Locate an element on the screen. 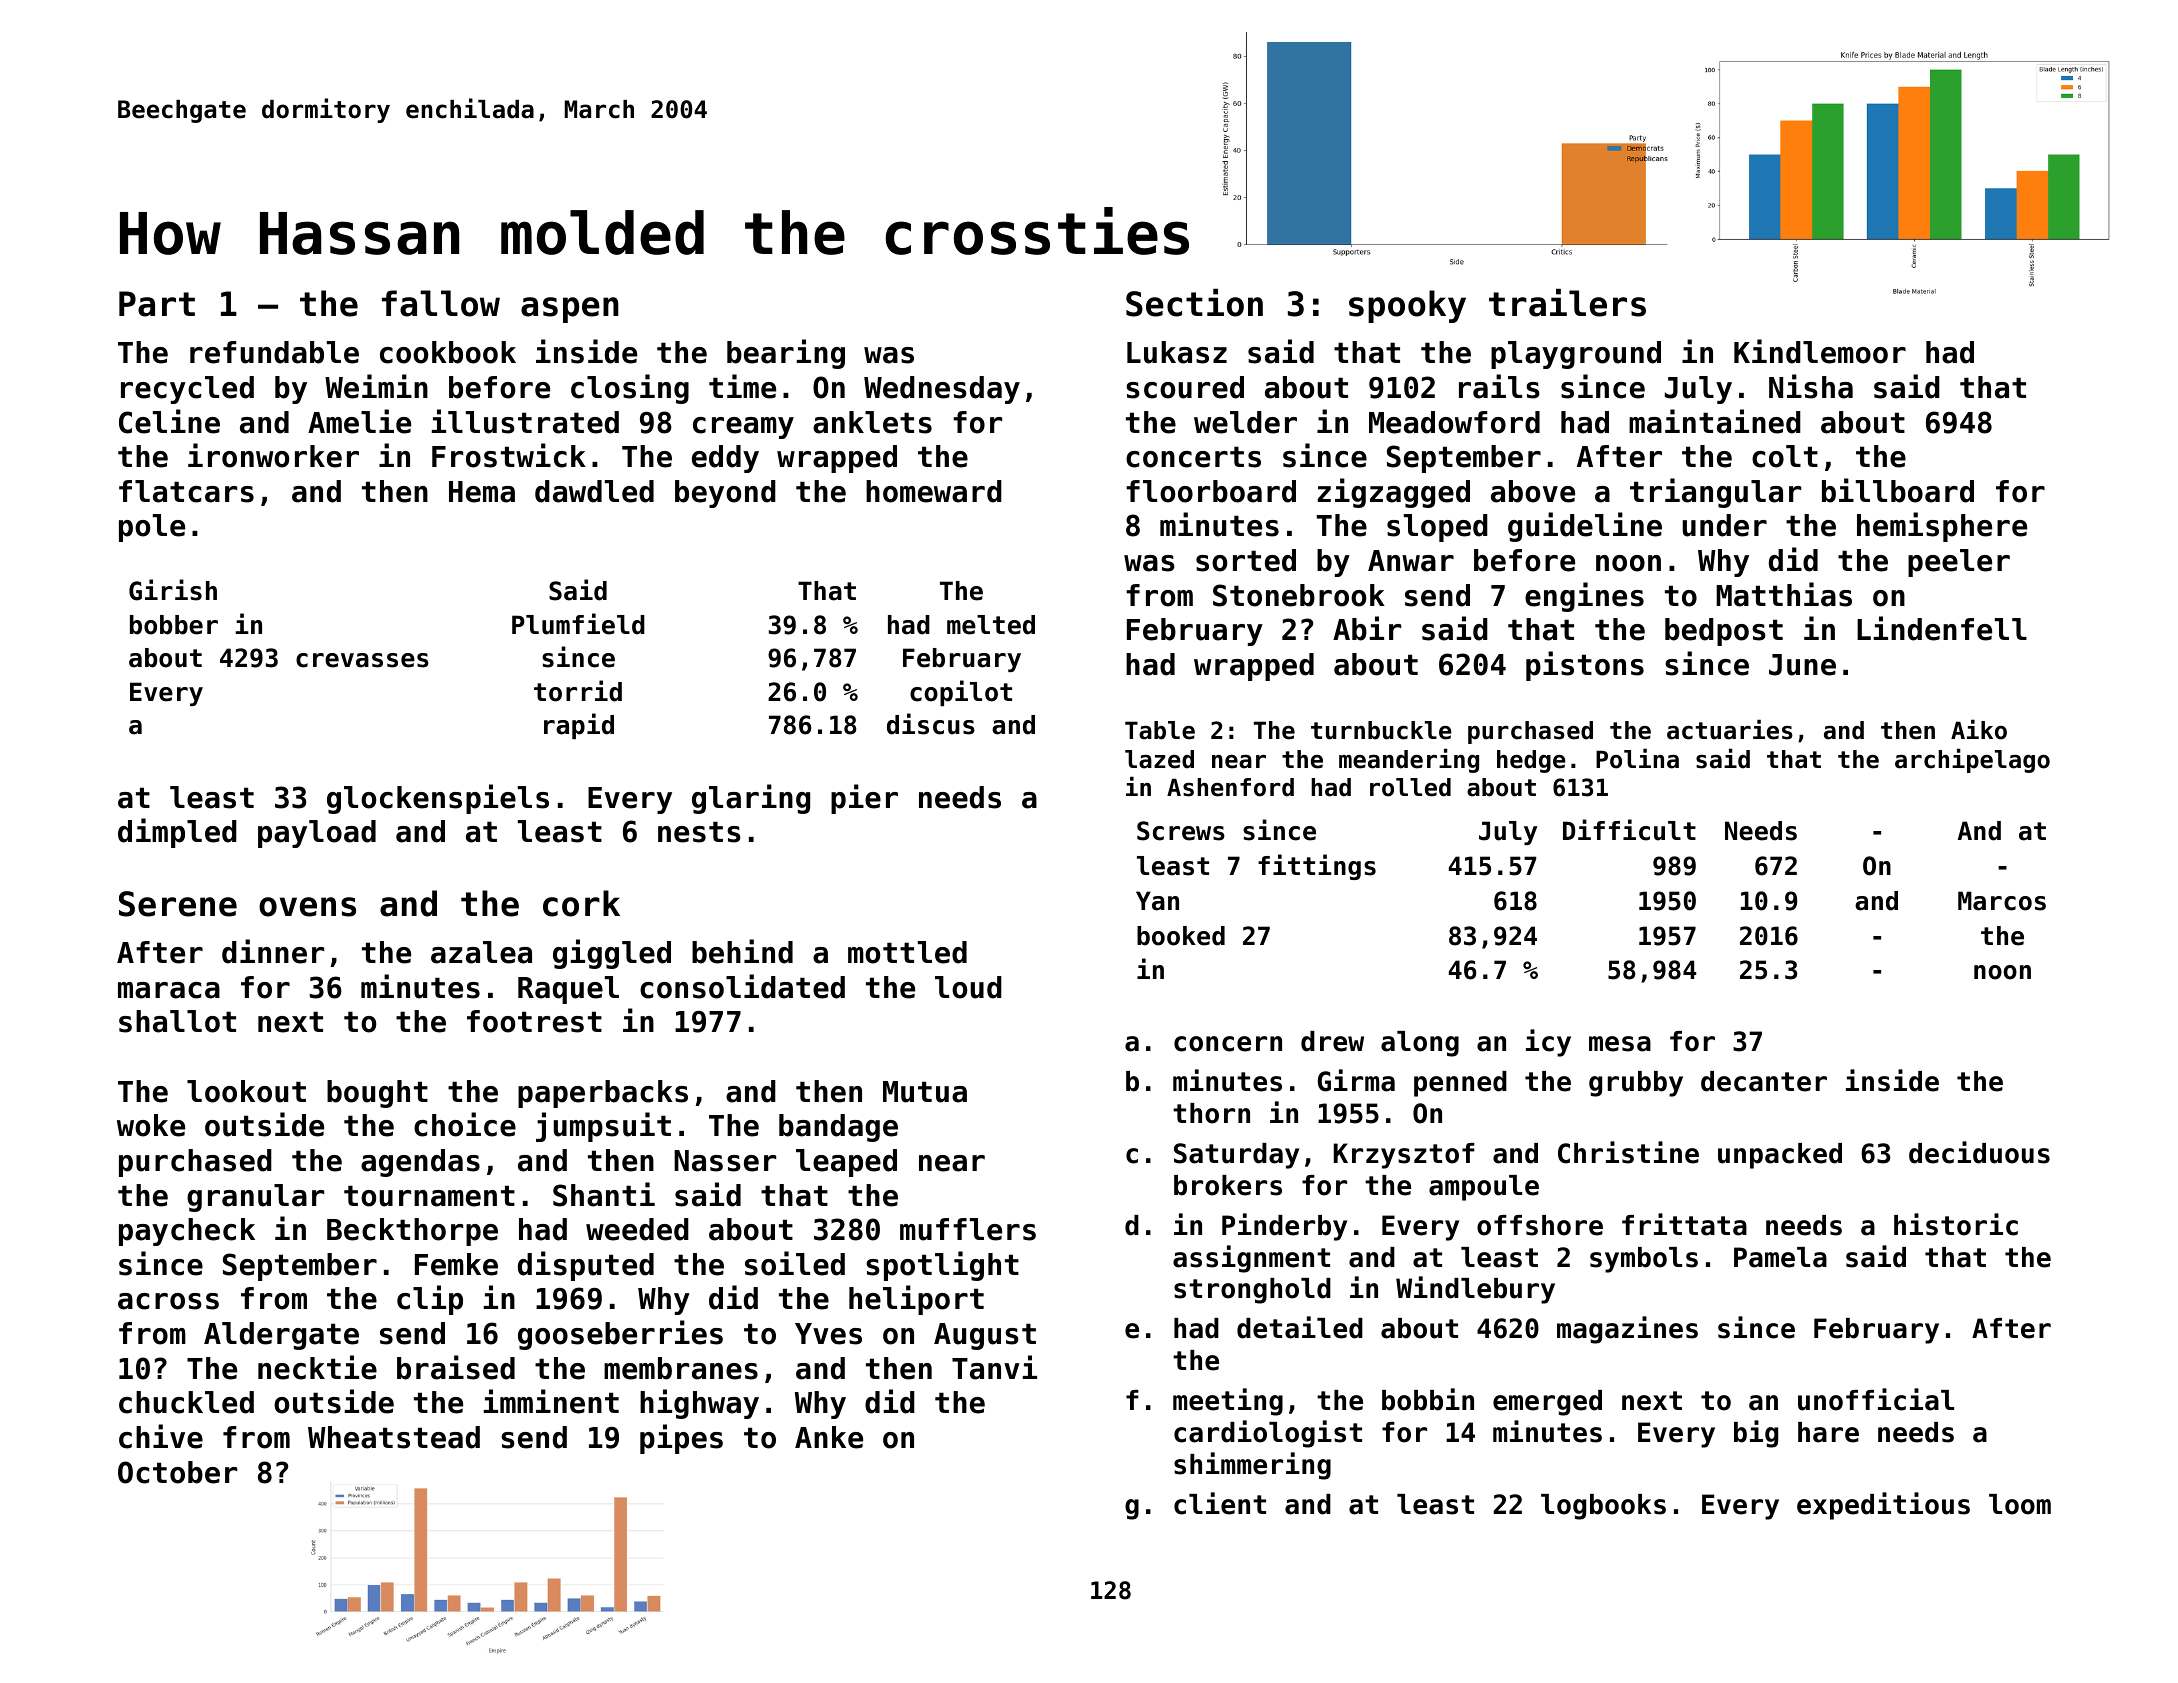 The image size is (2178, 1683). nests is located at coordinates (699, 832).
